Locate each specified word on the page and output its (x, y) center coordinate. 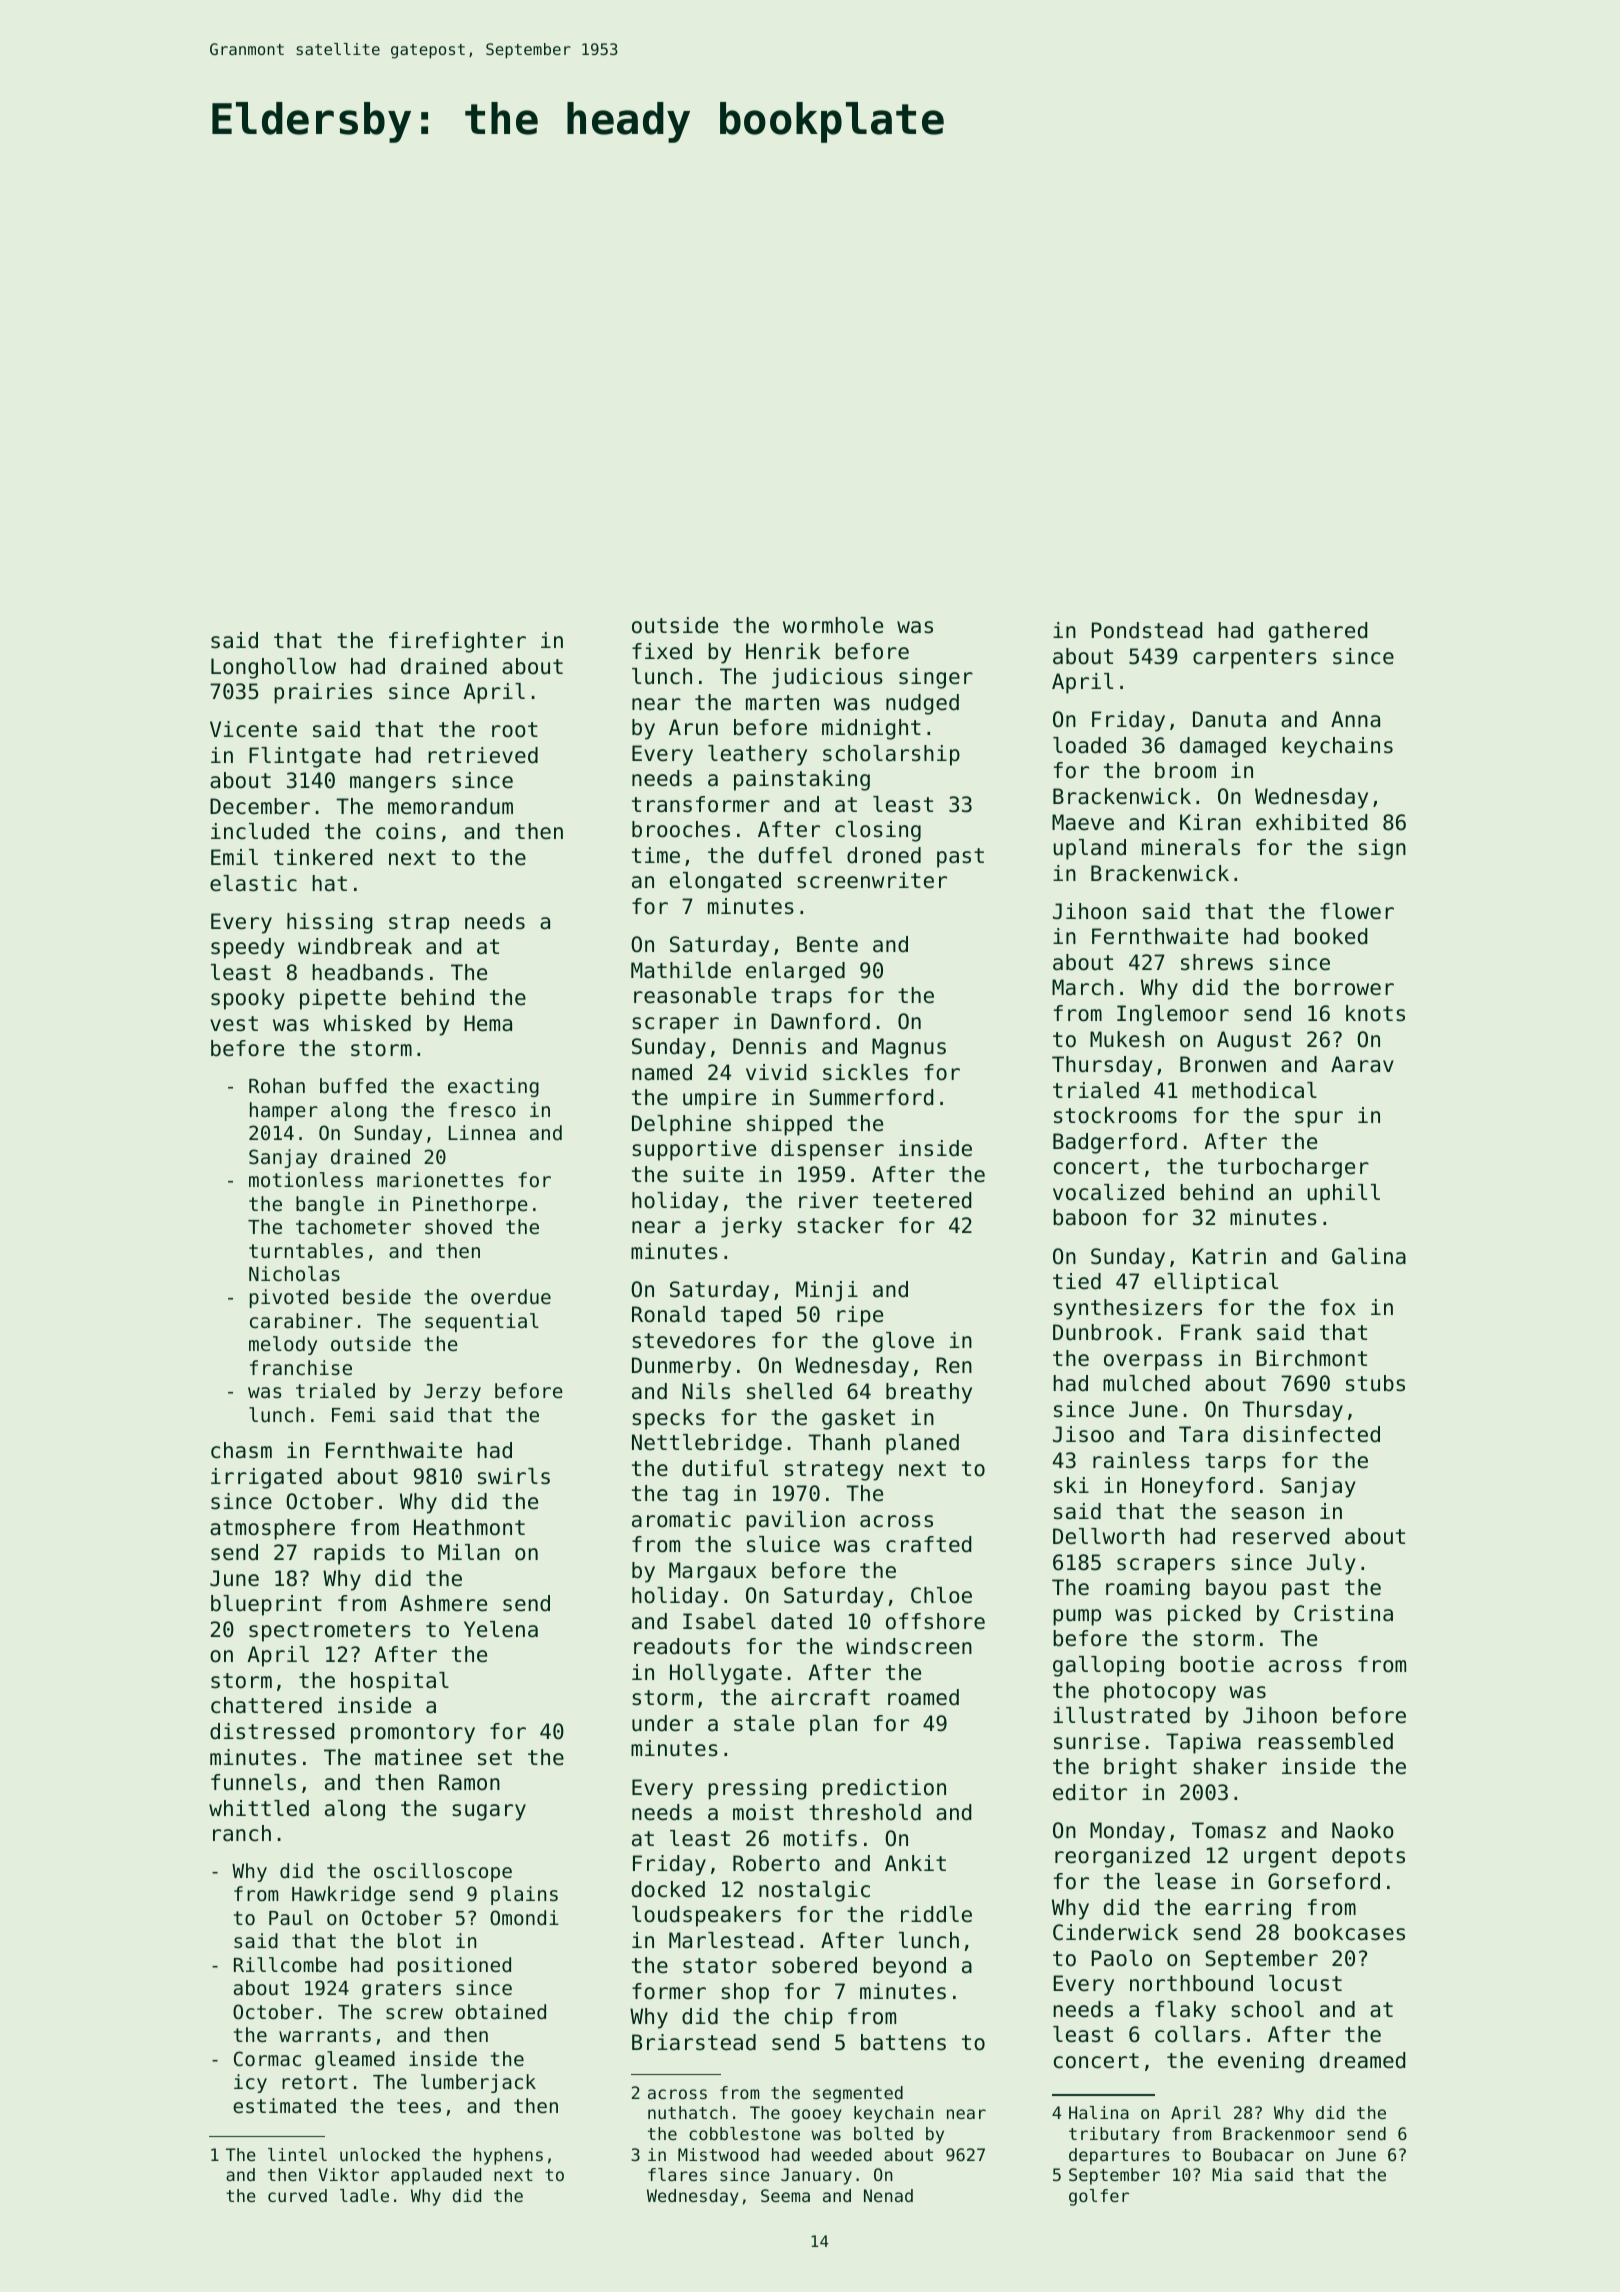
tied (1077, 1281)
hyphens (508, 2156)
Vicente (253, 729)
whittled (259, 1808)
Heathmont (469, 1527)
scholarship (891, 755)
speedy (248, 948)
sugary (489, 1812)
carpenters (1255, 659)
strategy (834, 1471)
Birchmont (1311, 1358)
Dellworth (1108, 1536)
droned (884, 855)
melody (283, 1345)
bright (1140, 1768)
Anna (1355, 719)
